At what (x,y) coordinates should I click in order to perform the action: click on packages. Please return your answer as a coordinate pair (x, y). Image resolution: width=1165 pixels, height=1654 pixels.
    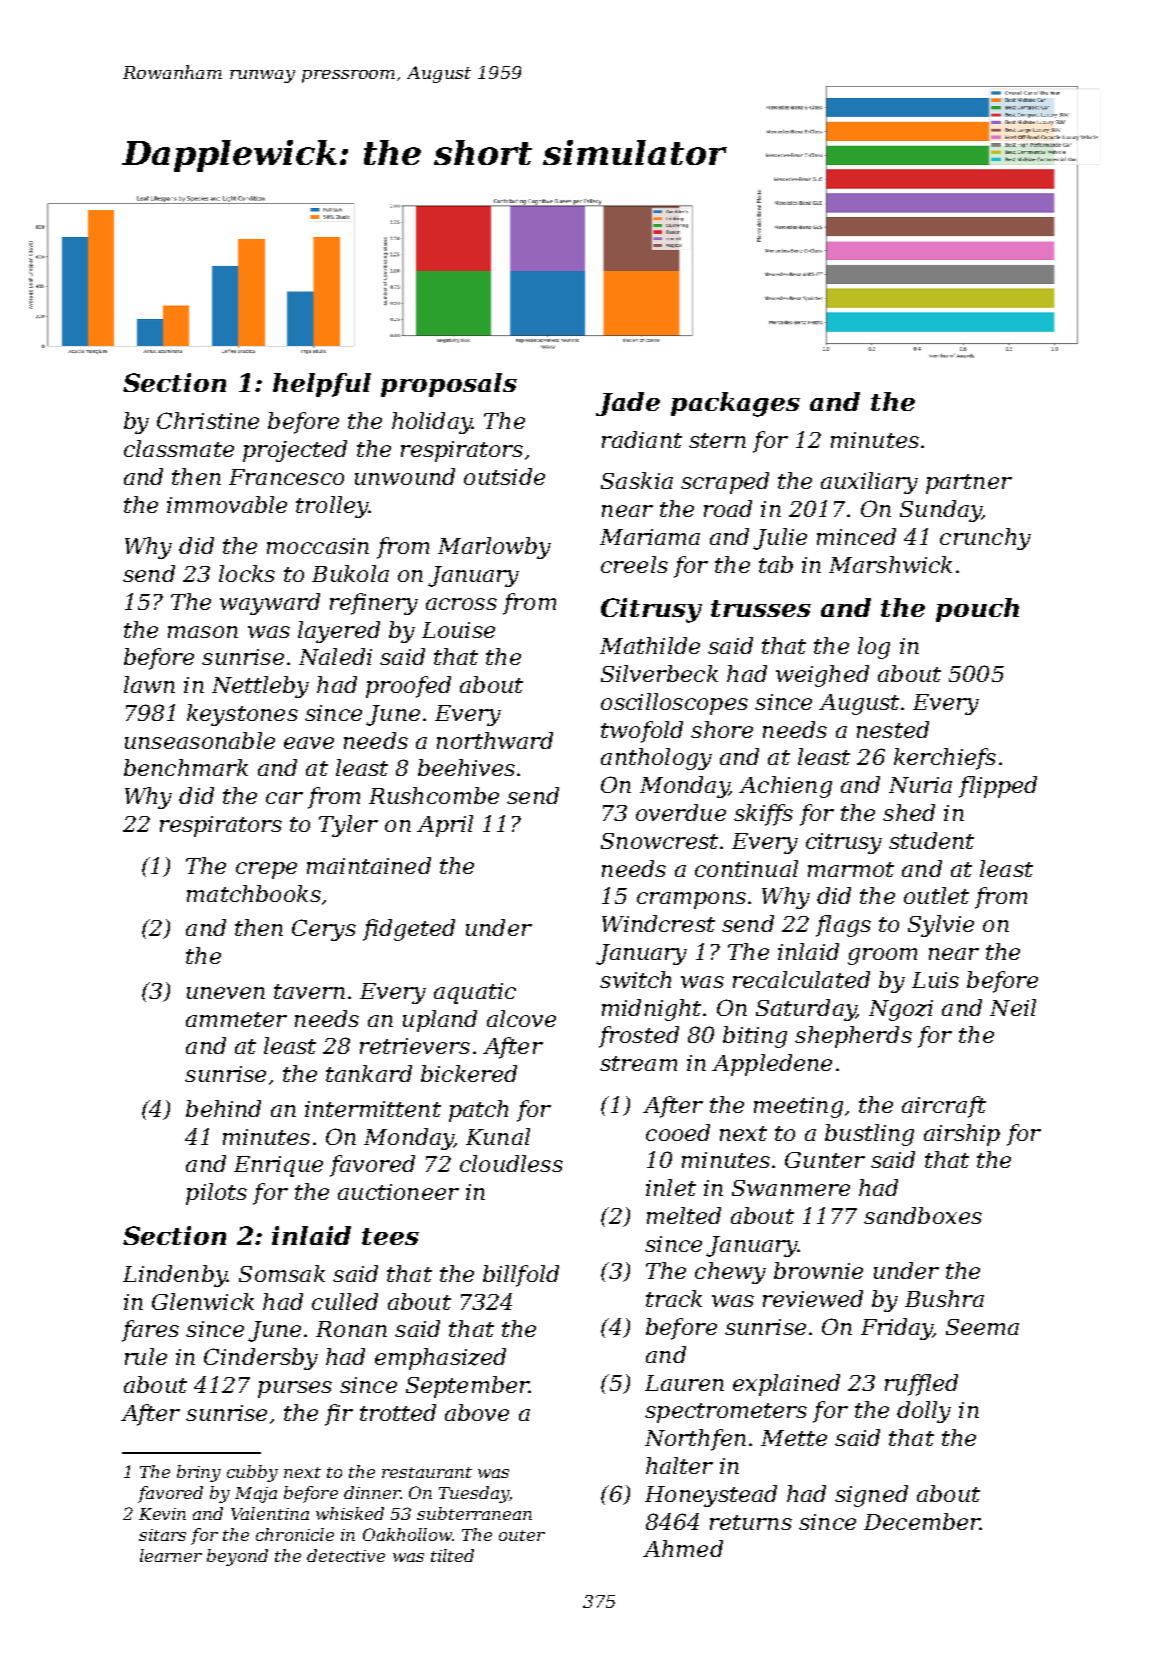
    Looking at the image, I should click on (735, 404).
